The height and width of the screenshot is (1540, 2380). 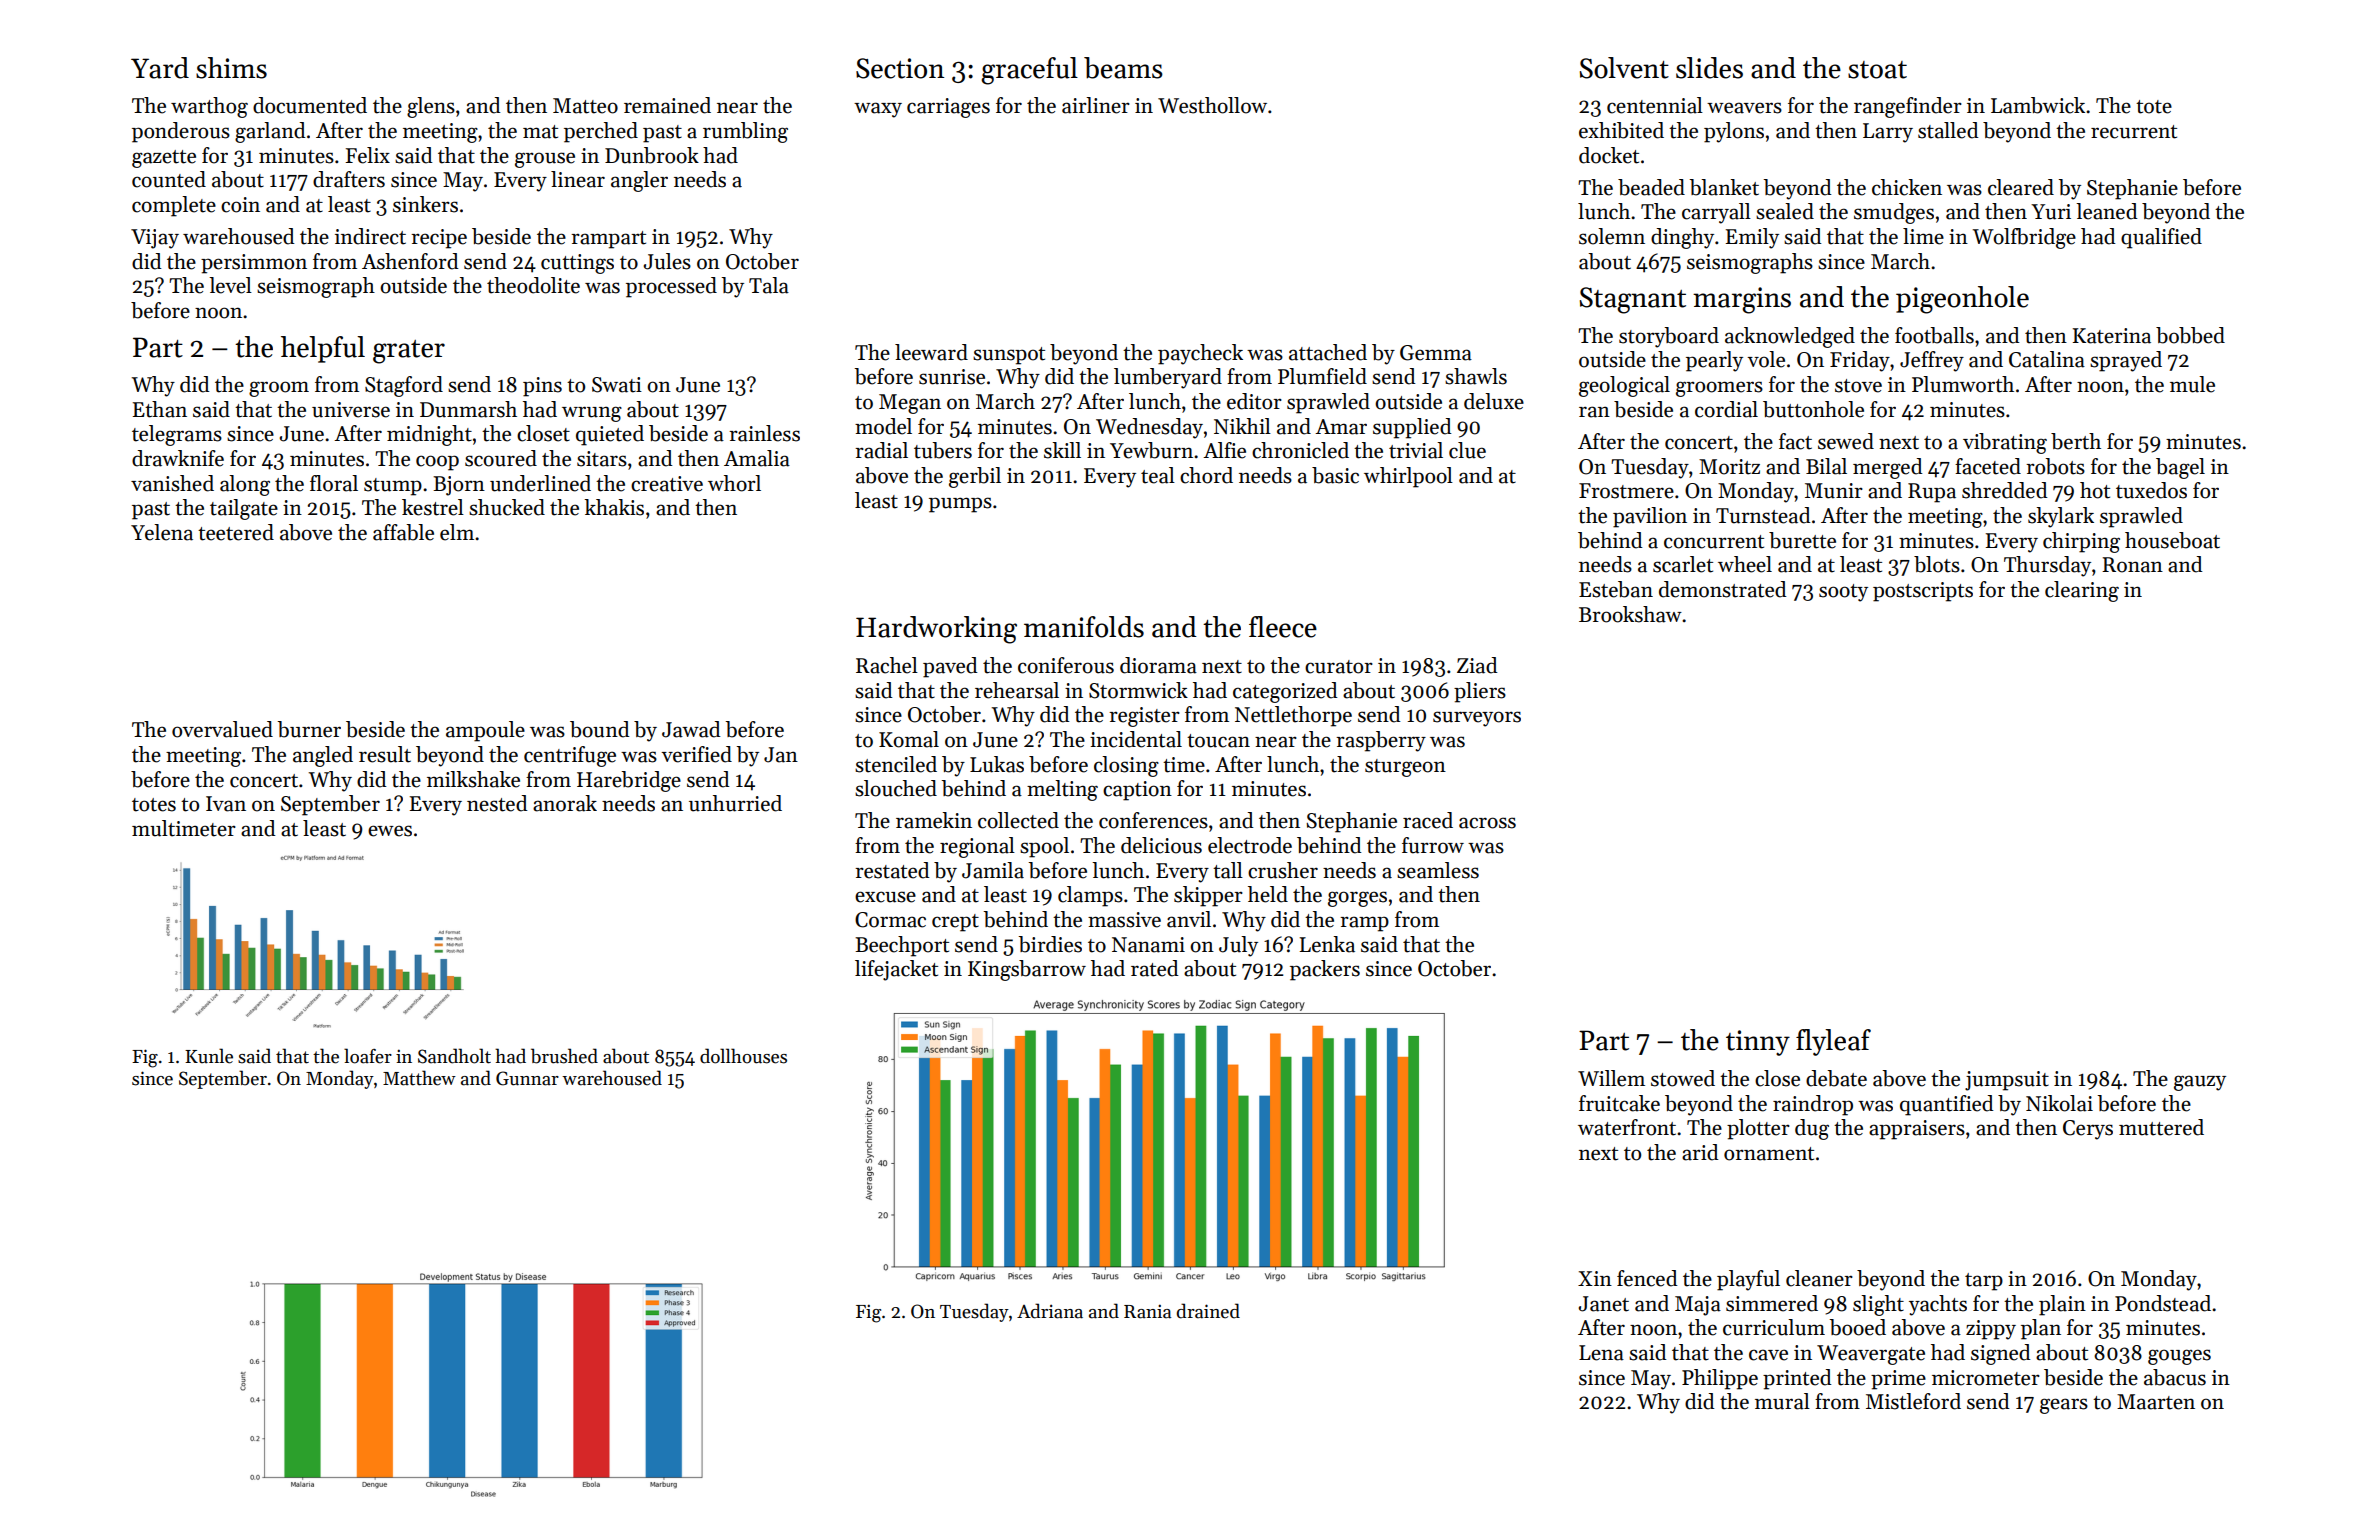 What do you see at coordinates (390, 831) in the screenshot?
I see `ewes` at bounding box center [390, 831].
